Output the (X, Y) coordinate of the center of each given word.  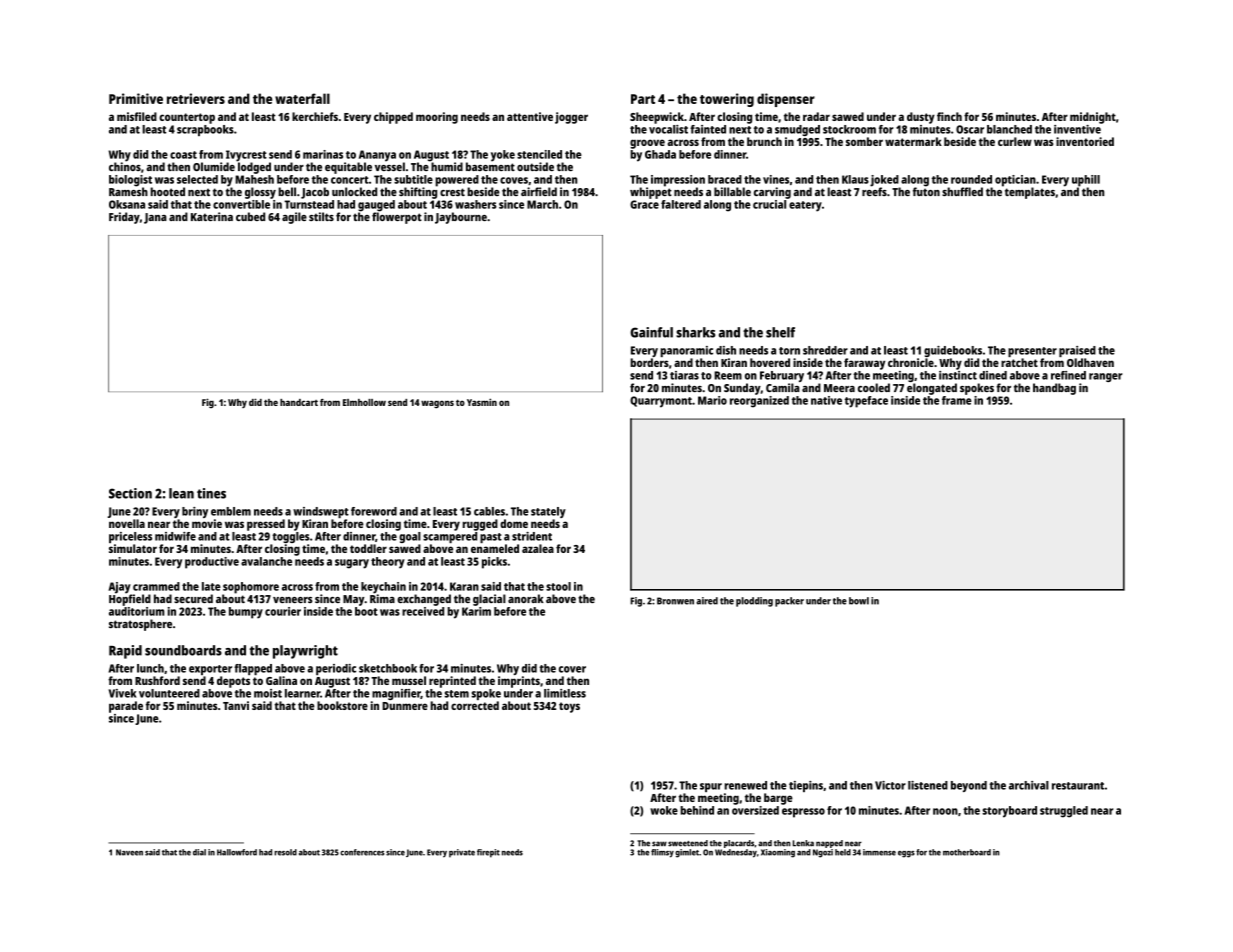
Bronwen (675, 601)
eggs (906, 854)
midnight (1093, 118)
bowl (859, 601)
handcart (299, 402)
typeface (866, 402)
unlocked (354, 191)
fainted (708, 129)
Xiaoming (778, 853)
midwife (175, 536)
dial (199, 852)
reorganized (759, 402)
